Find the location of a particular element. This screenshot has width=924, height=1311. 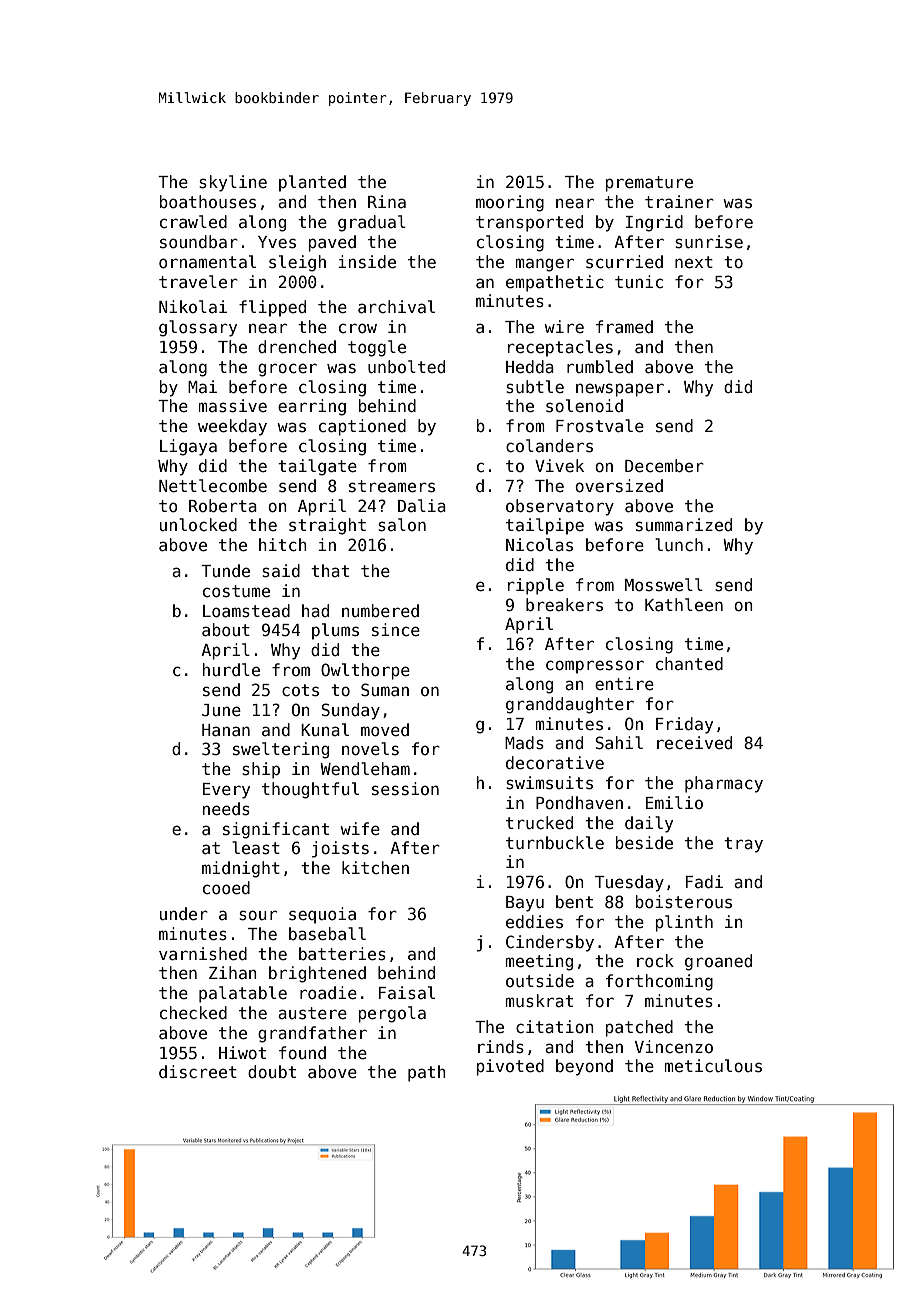

Nicolas is located at coordinates (539, 545).
